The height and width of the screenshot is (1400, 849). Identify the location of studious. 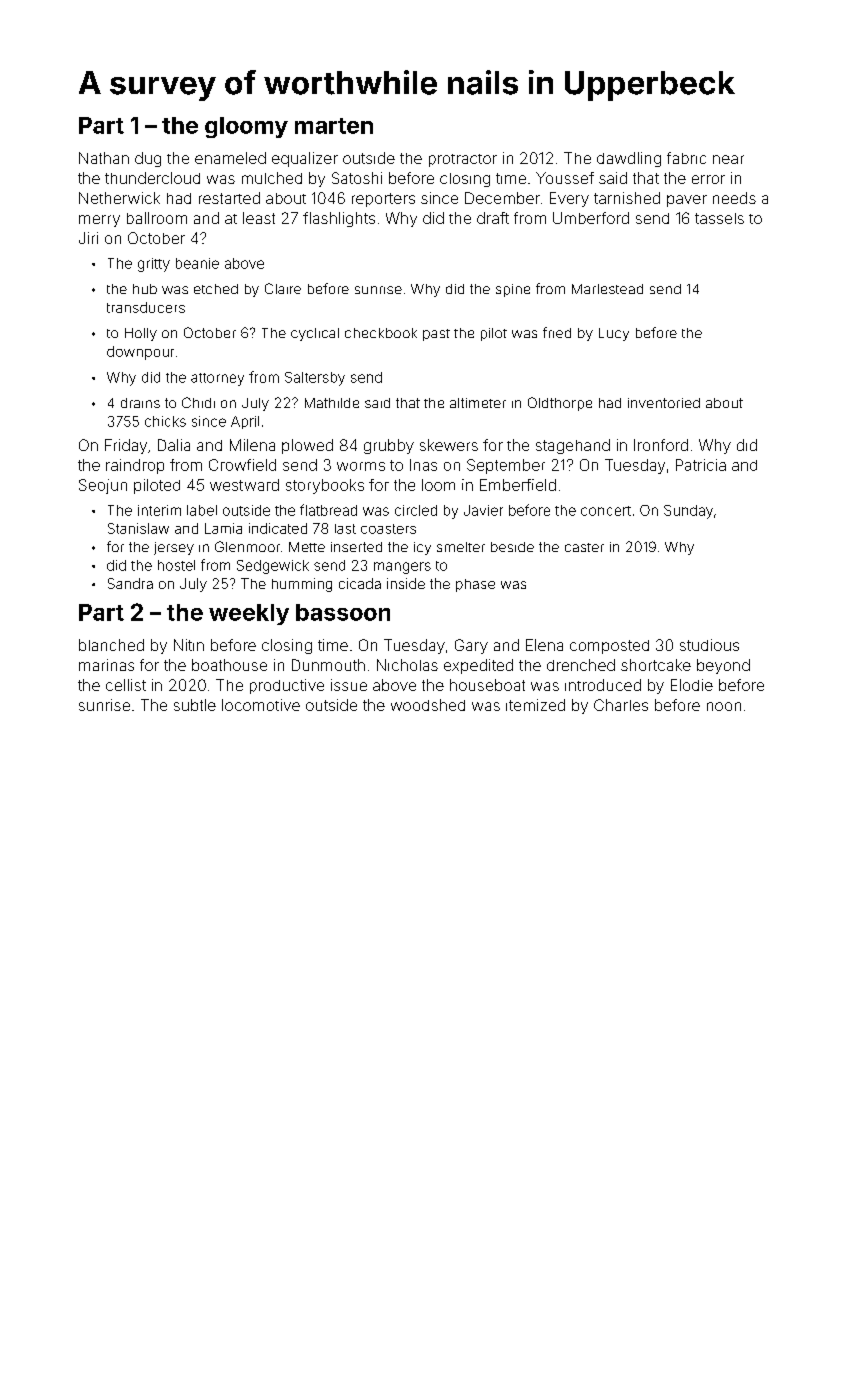
(709, 645).
